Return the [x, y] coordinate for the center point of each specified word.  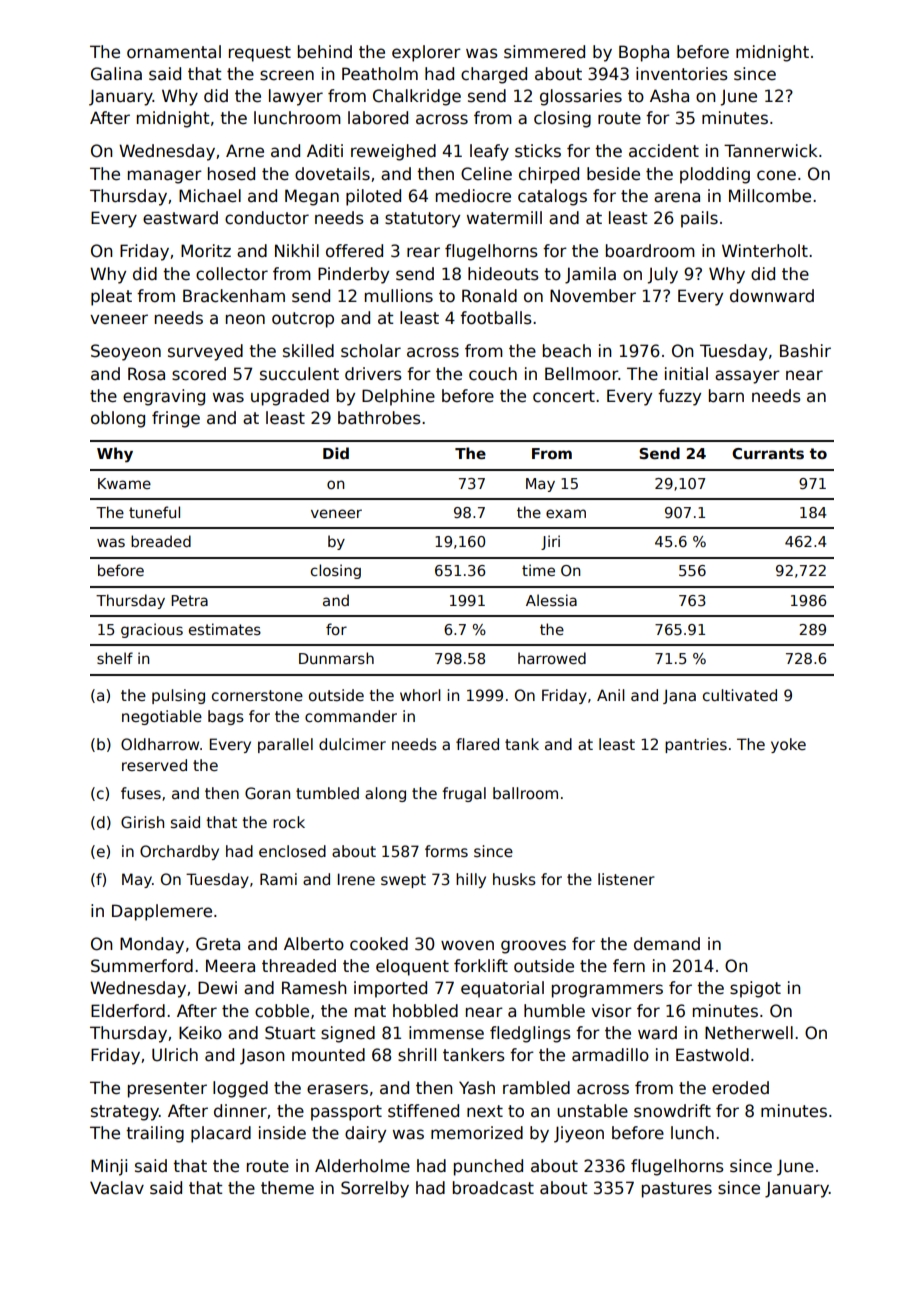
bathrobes [379, 418]
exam [566, 513]
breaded [161, 541]
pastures [677, 1190]
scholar [371, 351]
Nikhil [297, 250]
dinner [240, 1111]
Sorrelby [375, 1189]
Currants [768, 453]
